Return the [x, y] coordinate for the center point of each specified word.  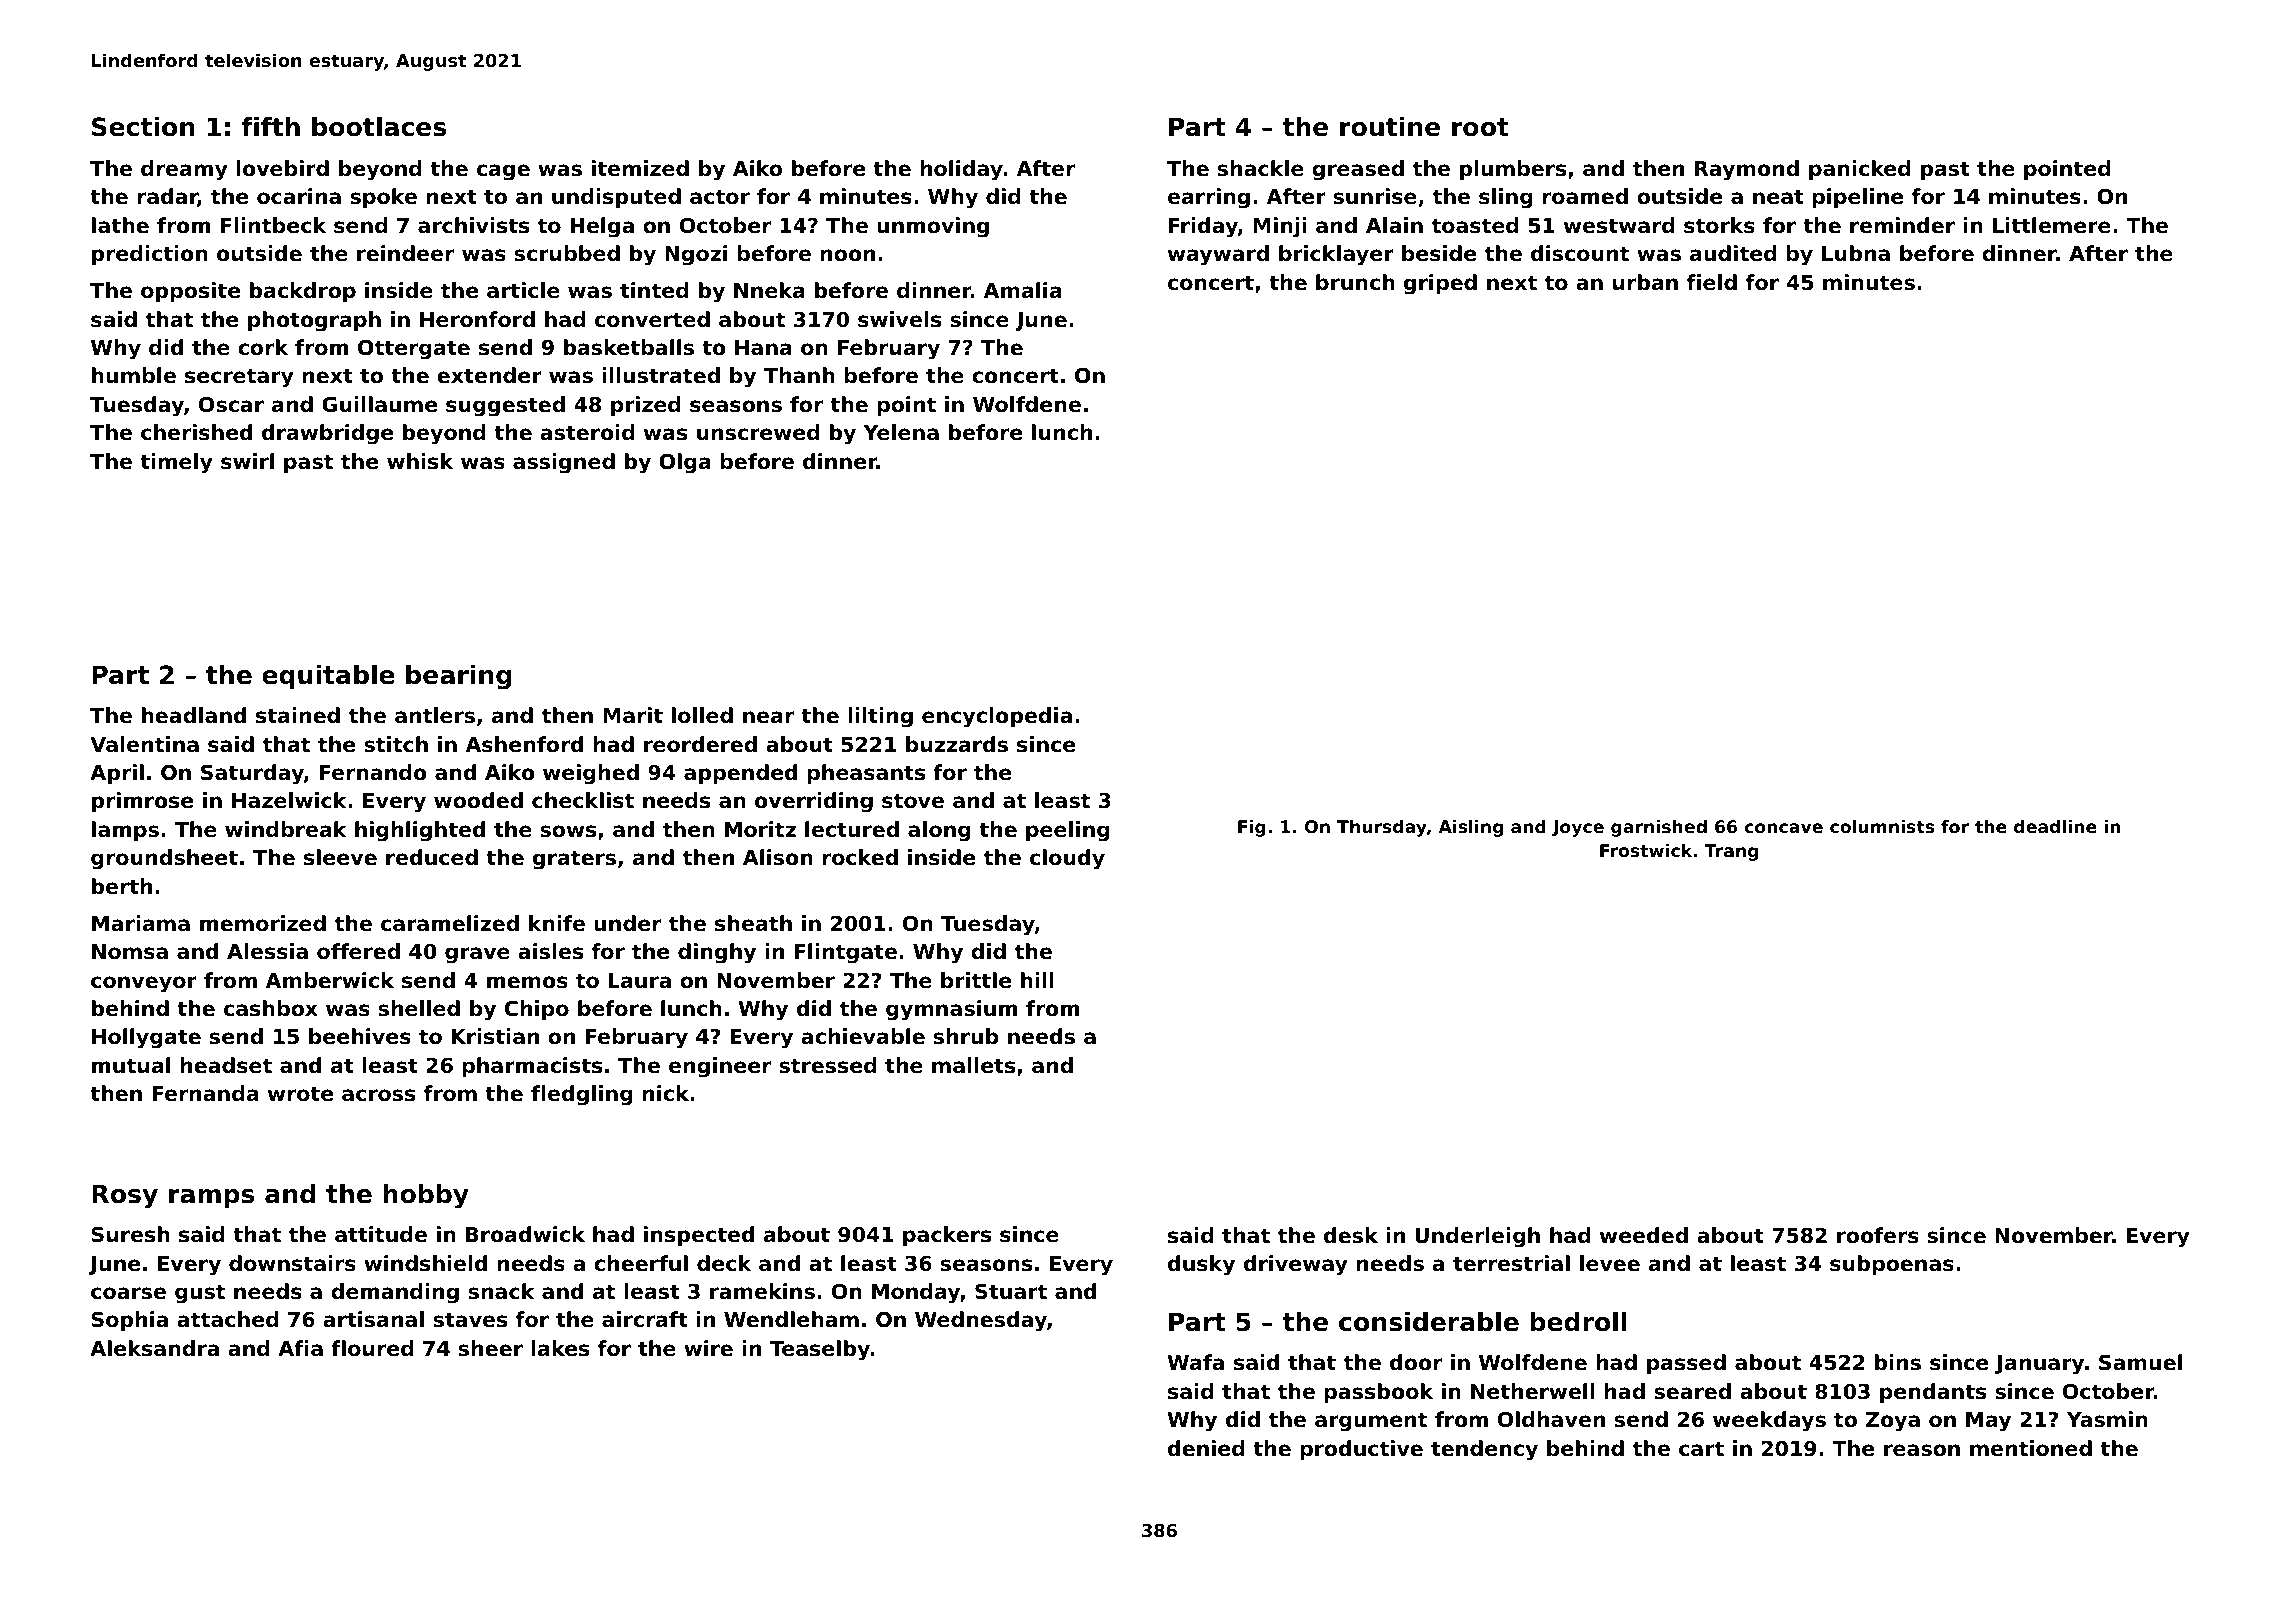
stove [913, 801]
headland [194, 715]
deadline [2055, 826]
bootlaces [379, 127]
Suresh [130, 1234]
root [1480, 127]
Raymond [1747, 170]
